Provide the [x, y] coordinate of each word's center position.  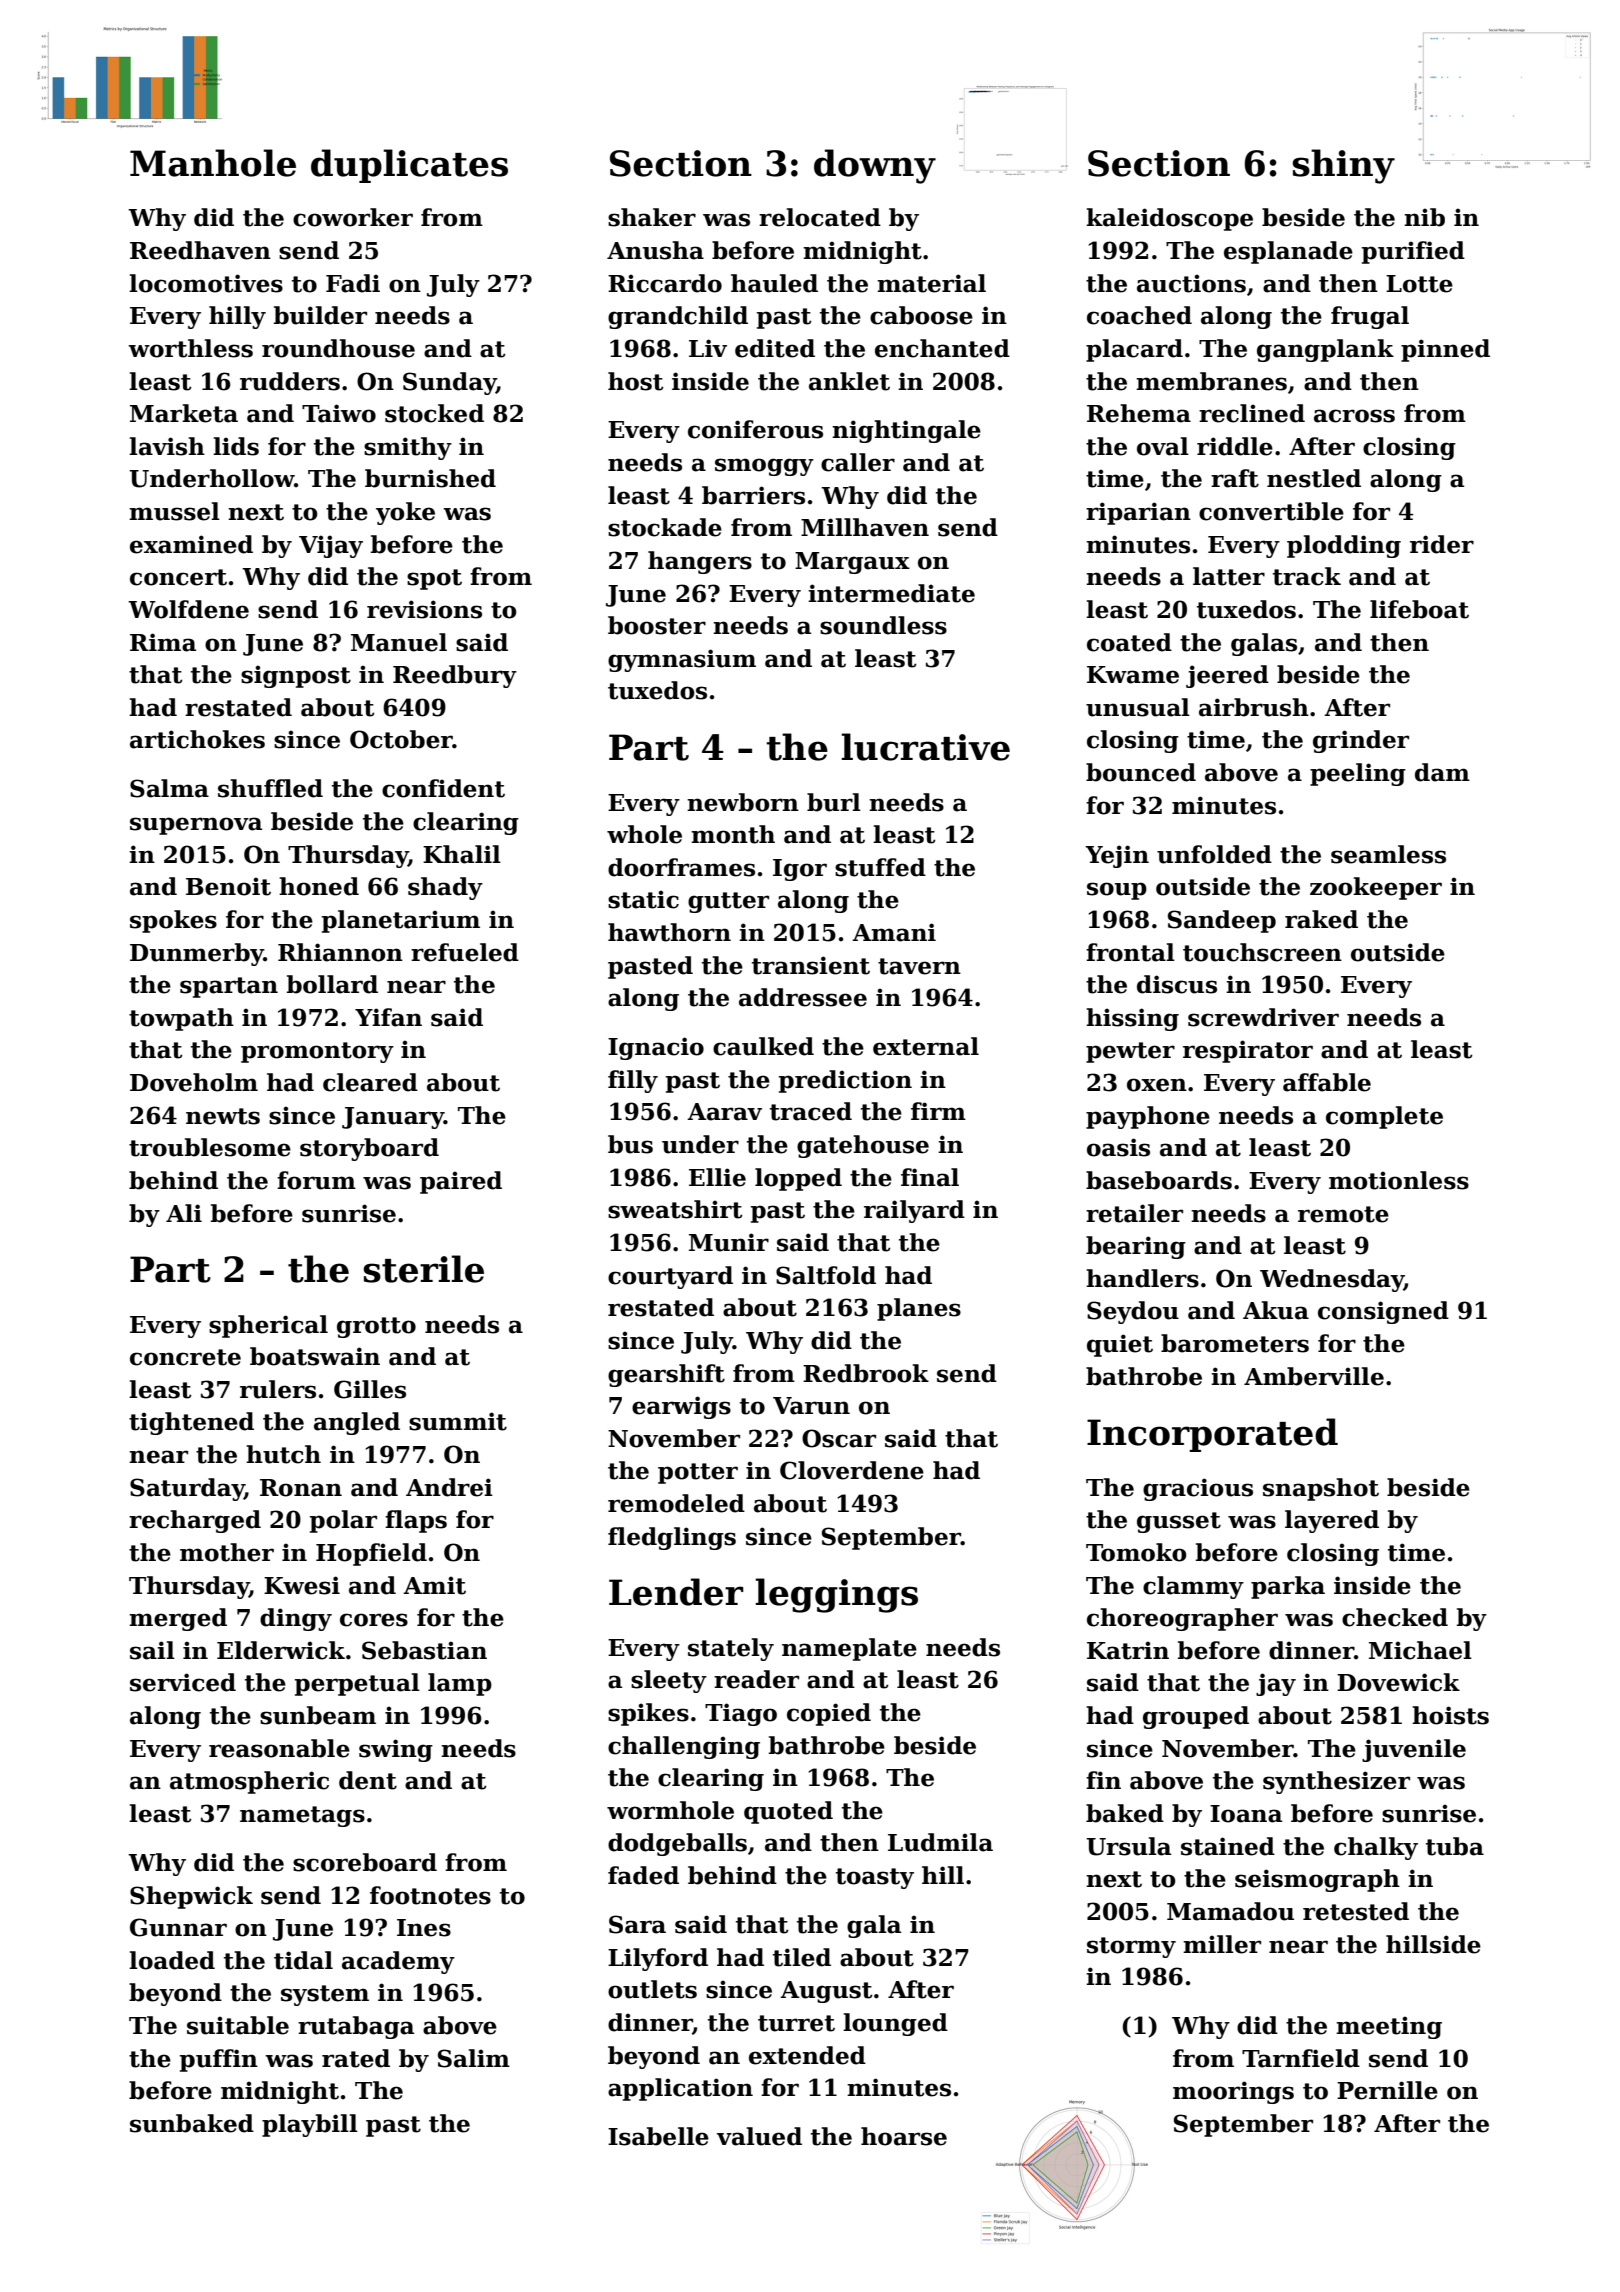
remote [1343, 1214]
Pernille [1387, 2090]
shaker [652, 217]
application [680, 2089]
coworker [353, 217]
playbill [310, 2125]
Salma [169, 788]
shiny [1343, 166]
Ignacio [656, 1048]
